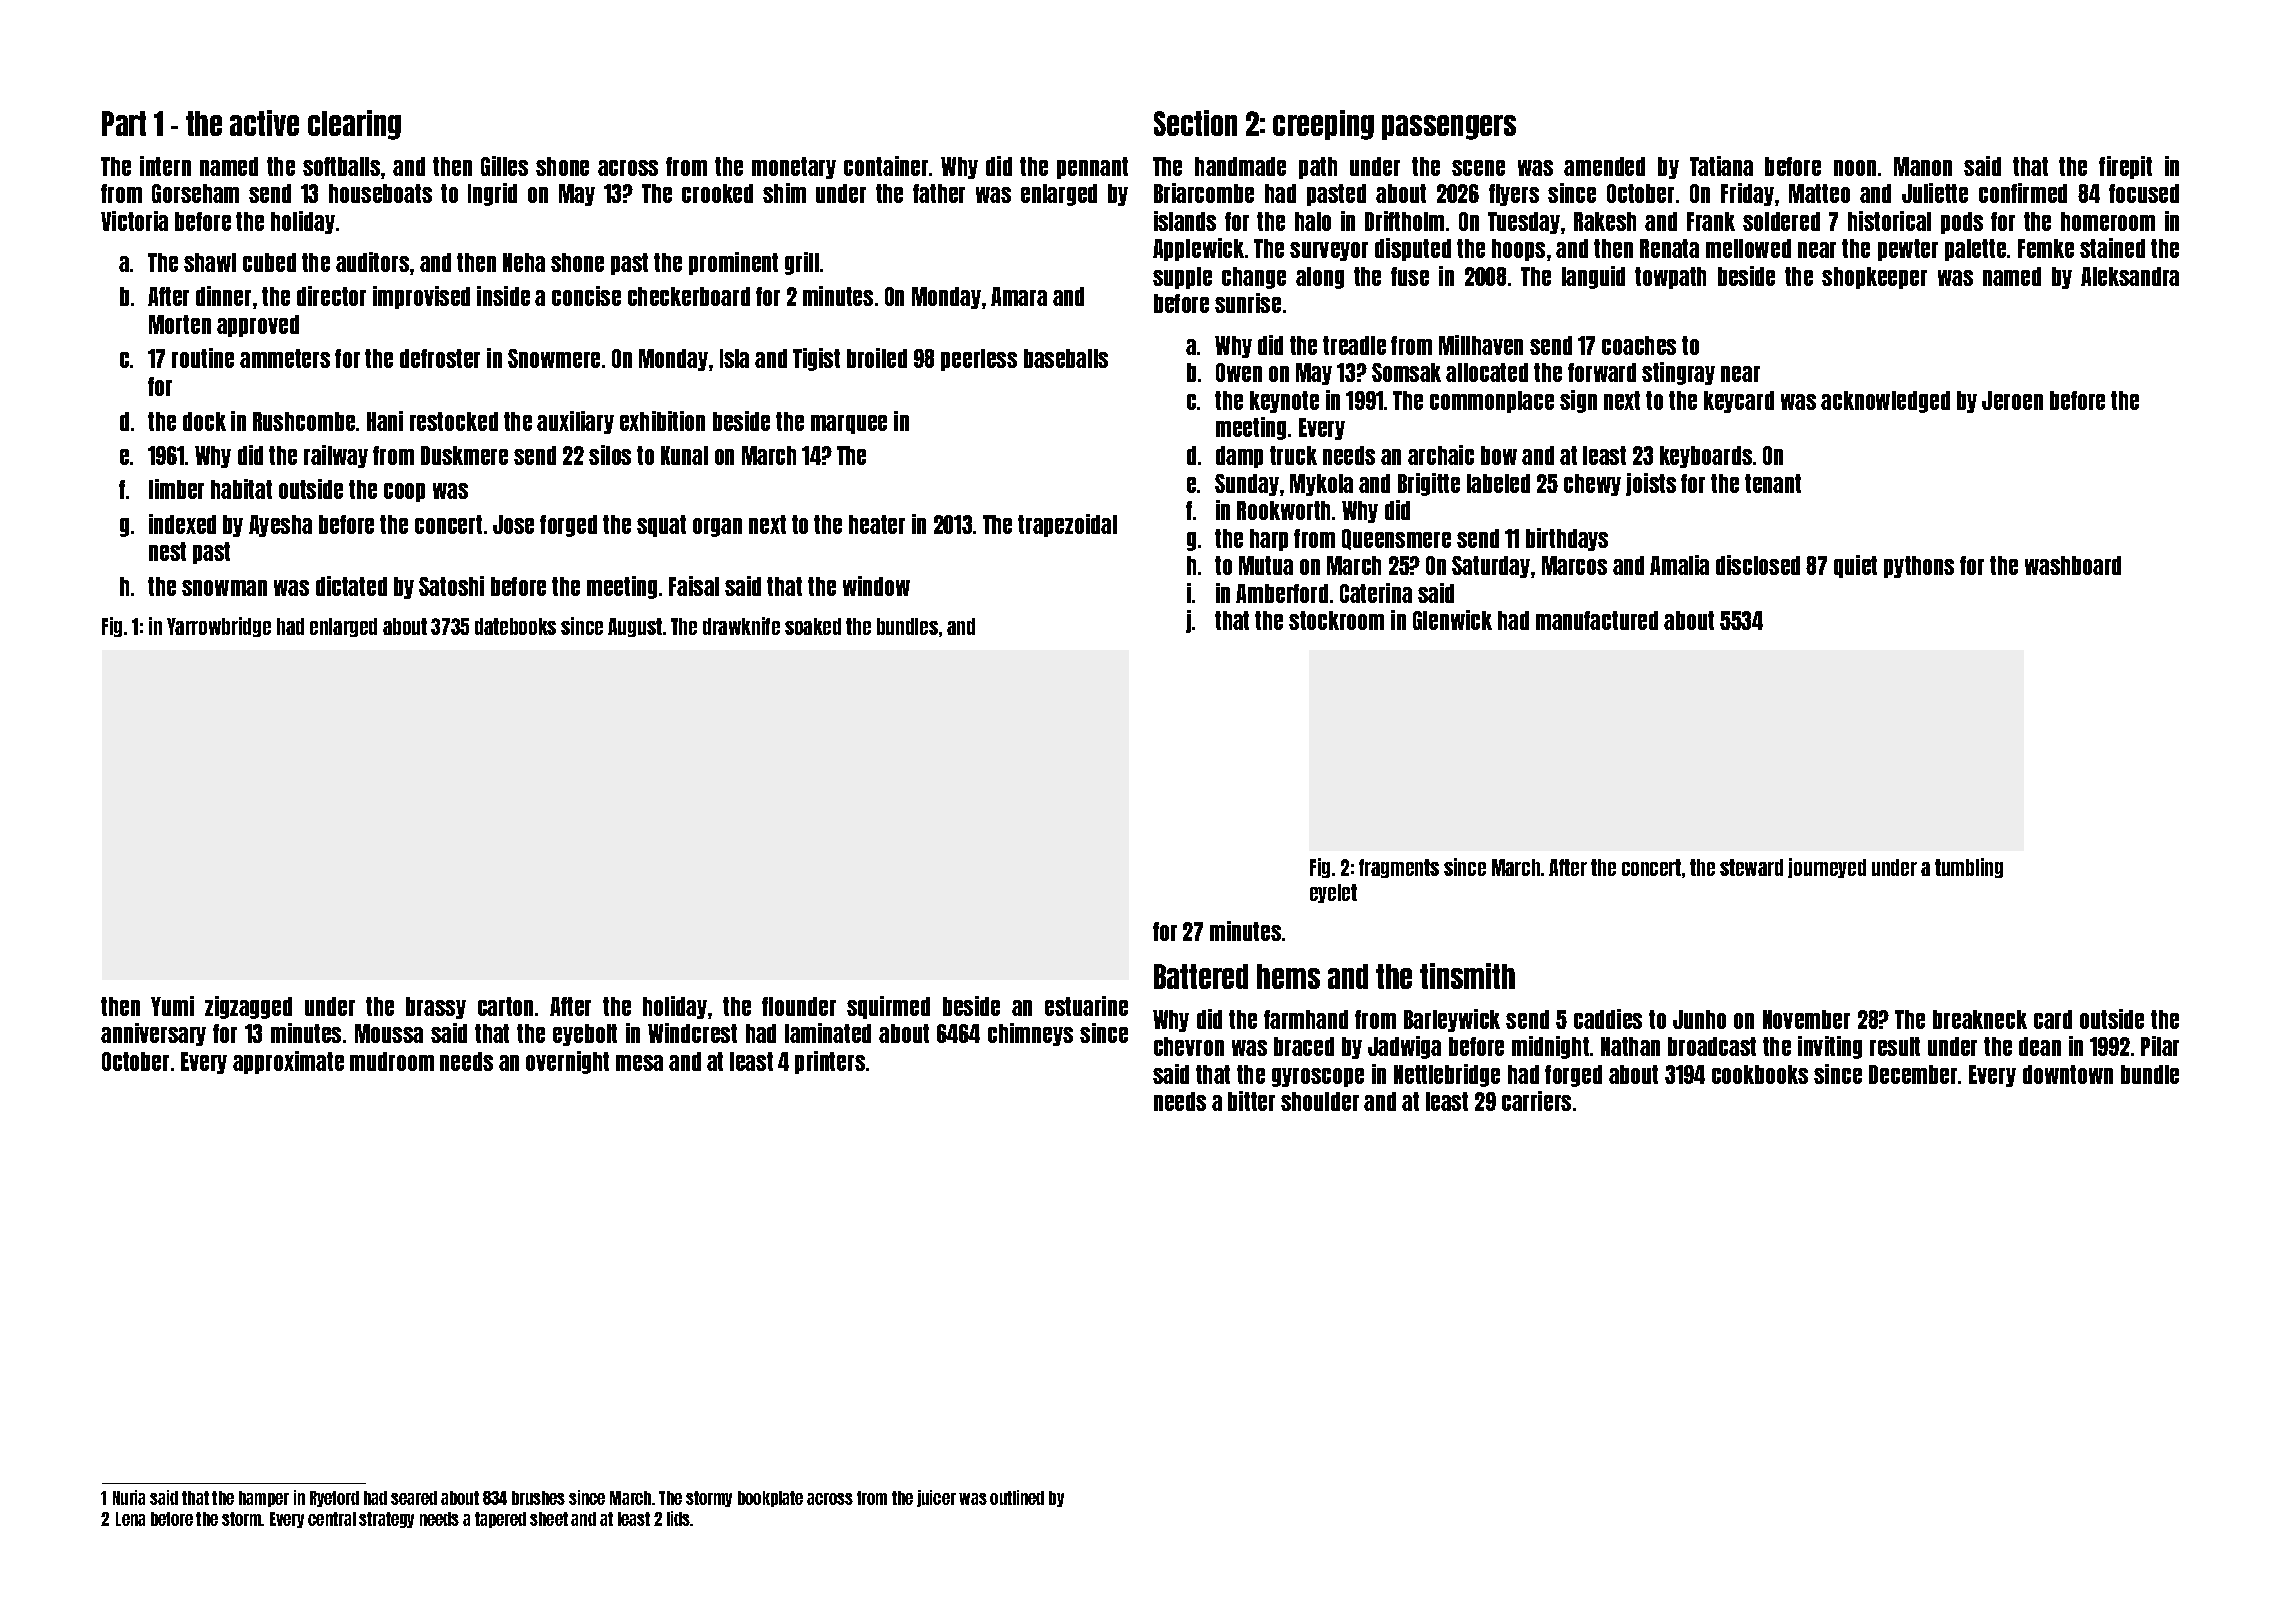 The height and width of the page is (1614, 2282). What do you see at coordinates (2125, 167) in the page?
I see `firepit` at bounding box center [2125, 167].
